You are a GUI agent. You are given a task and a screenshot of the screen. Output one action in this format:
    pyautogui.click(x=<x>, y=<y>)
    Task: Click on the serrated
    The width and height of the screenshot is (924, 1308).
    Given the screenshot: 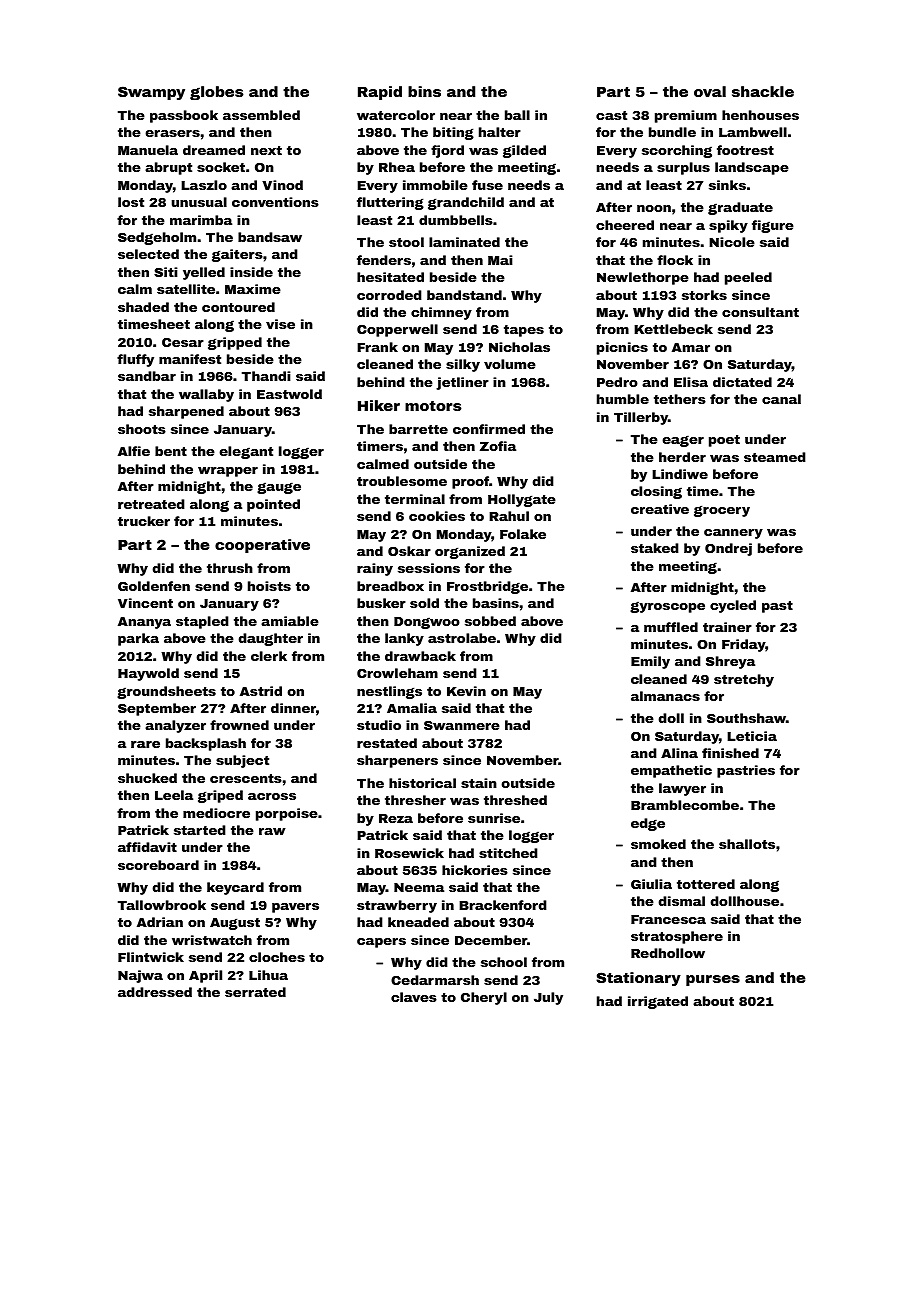 What is the action you would take?
    pyautogui.click(x=255, y=992)
